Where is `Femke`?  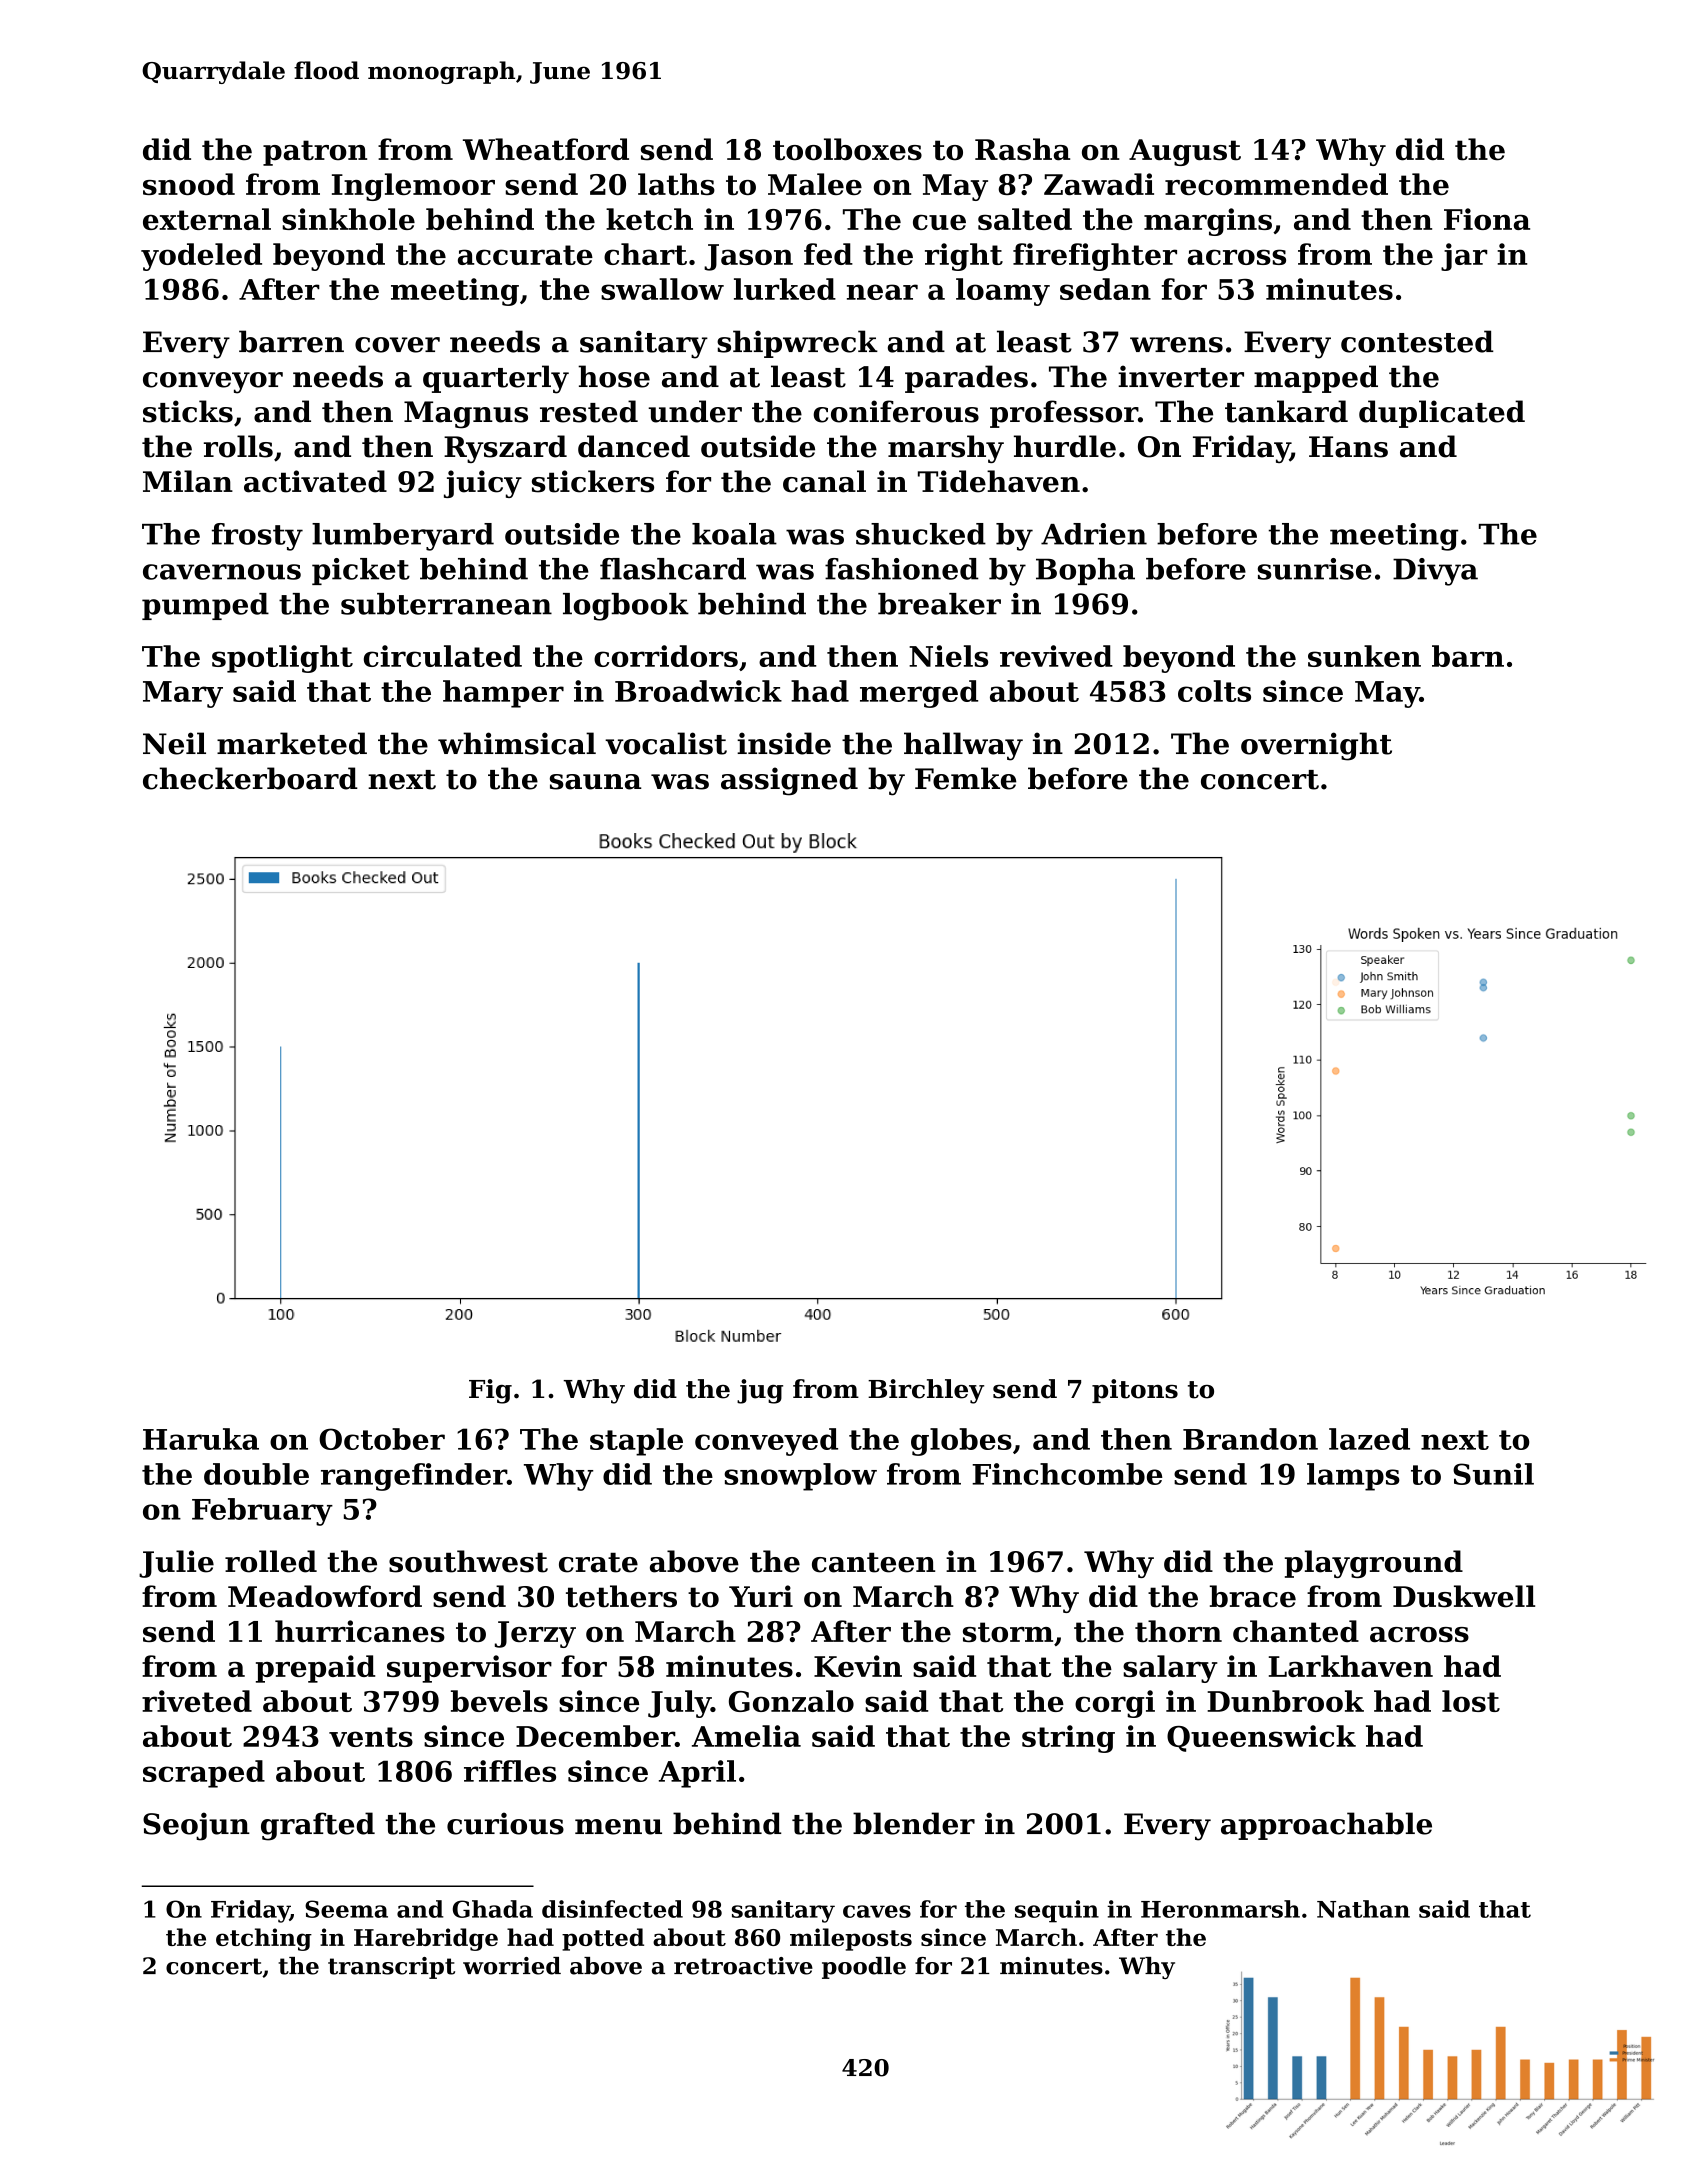
Femke is located at coordinates (966, 778).
